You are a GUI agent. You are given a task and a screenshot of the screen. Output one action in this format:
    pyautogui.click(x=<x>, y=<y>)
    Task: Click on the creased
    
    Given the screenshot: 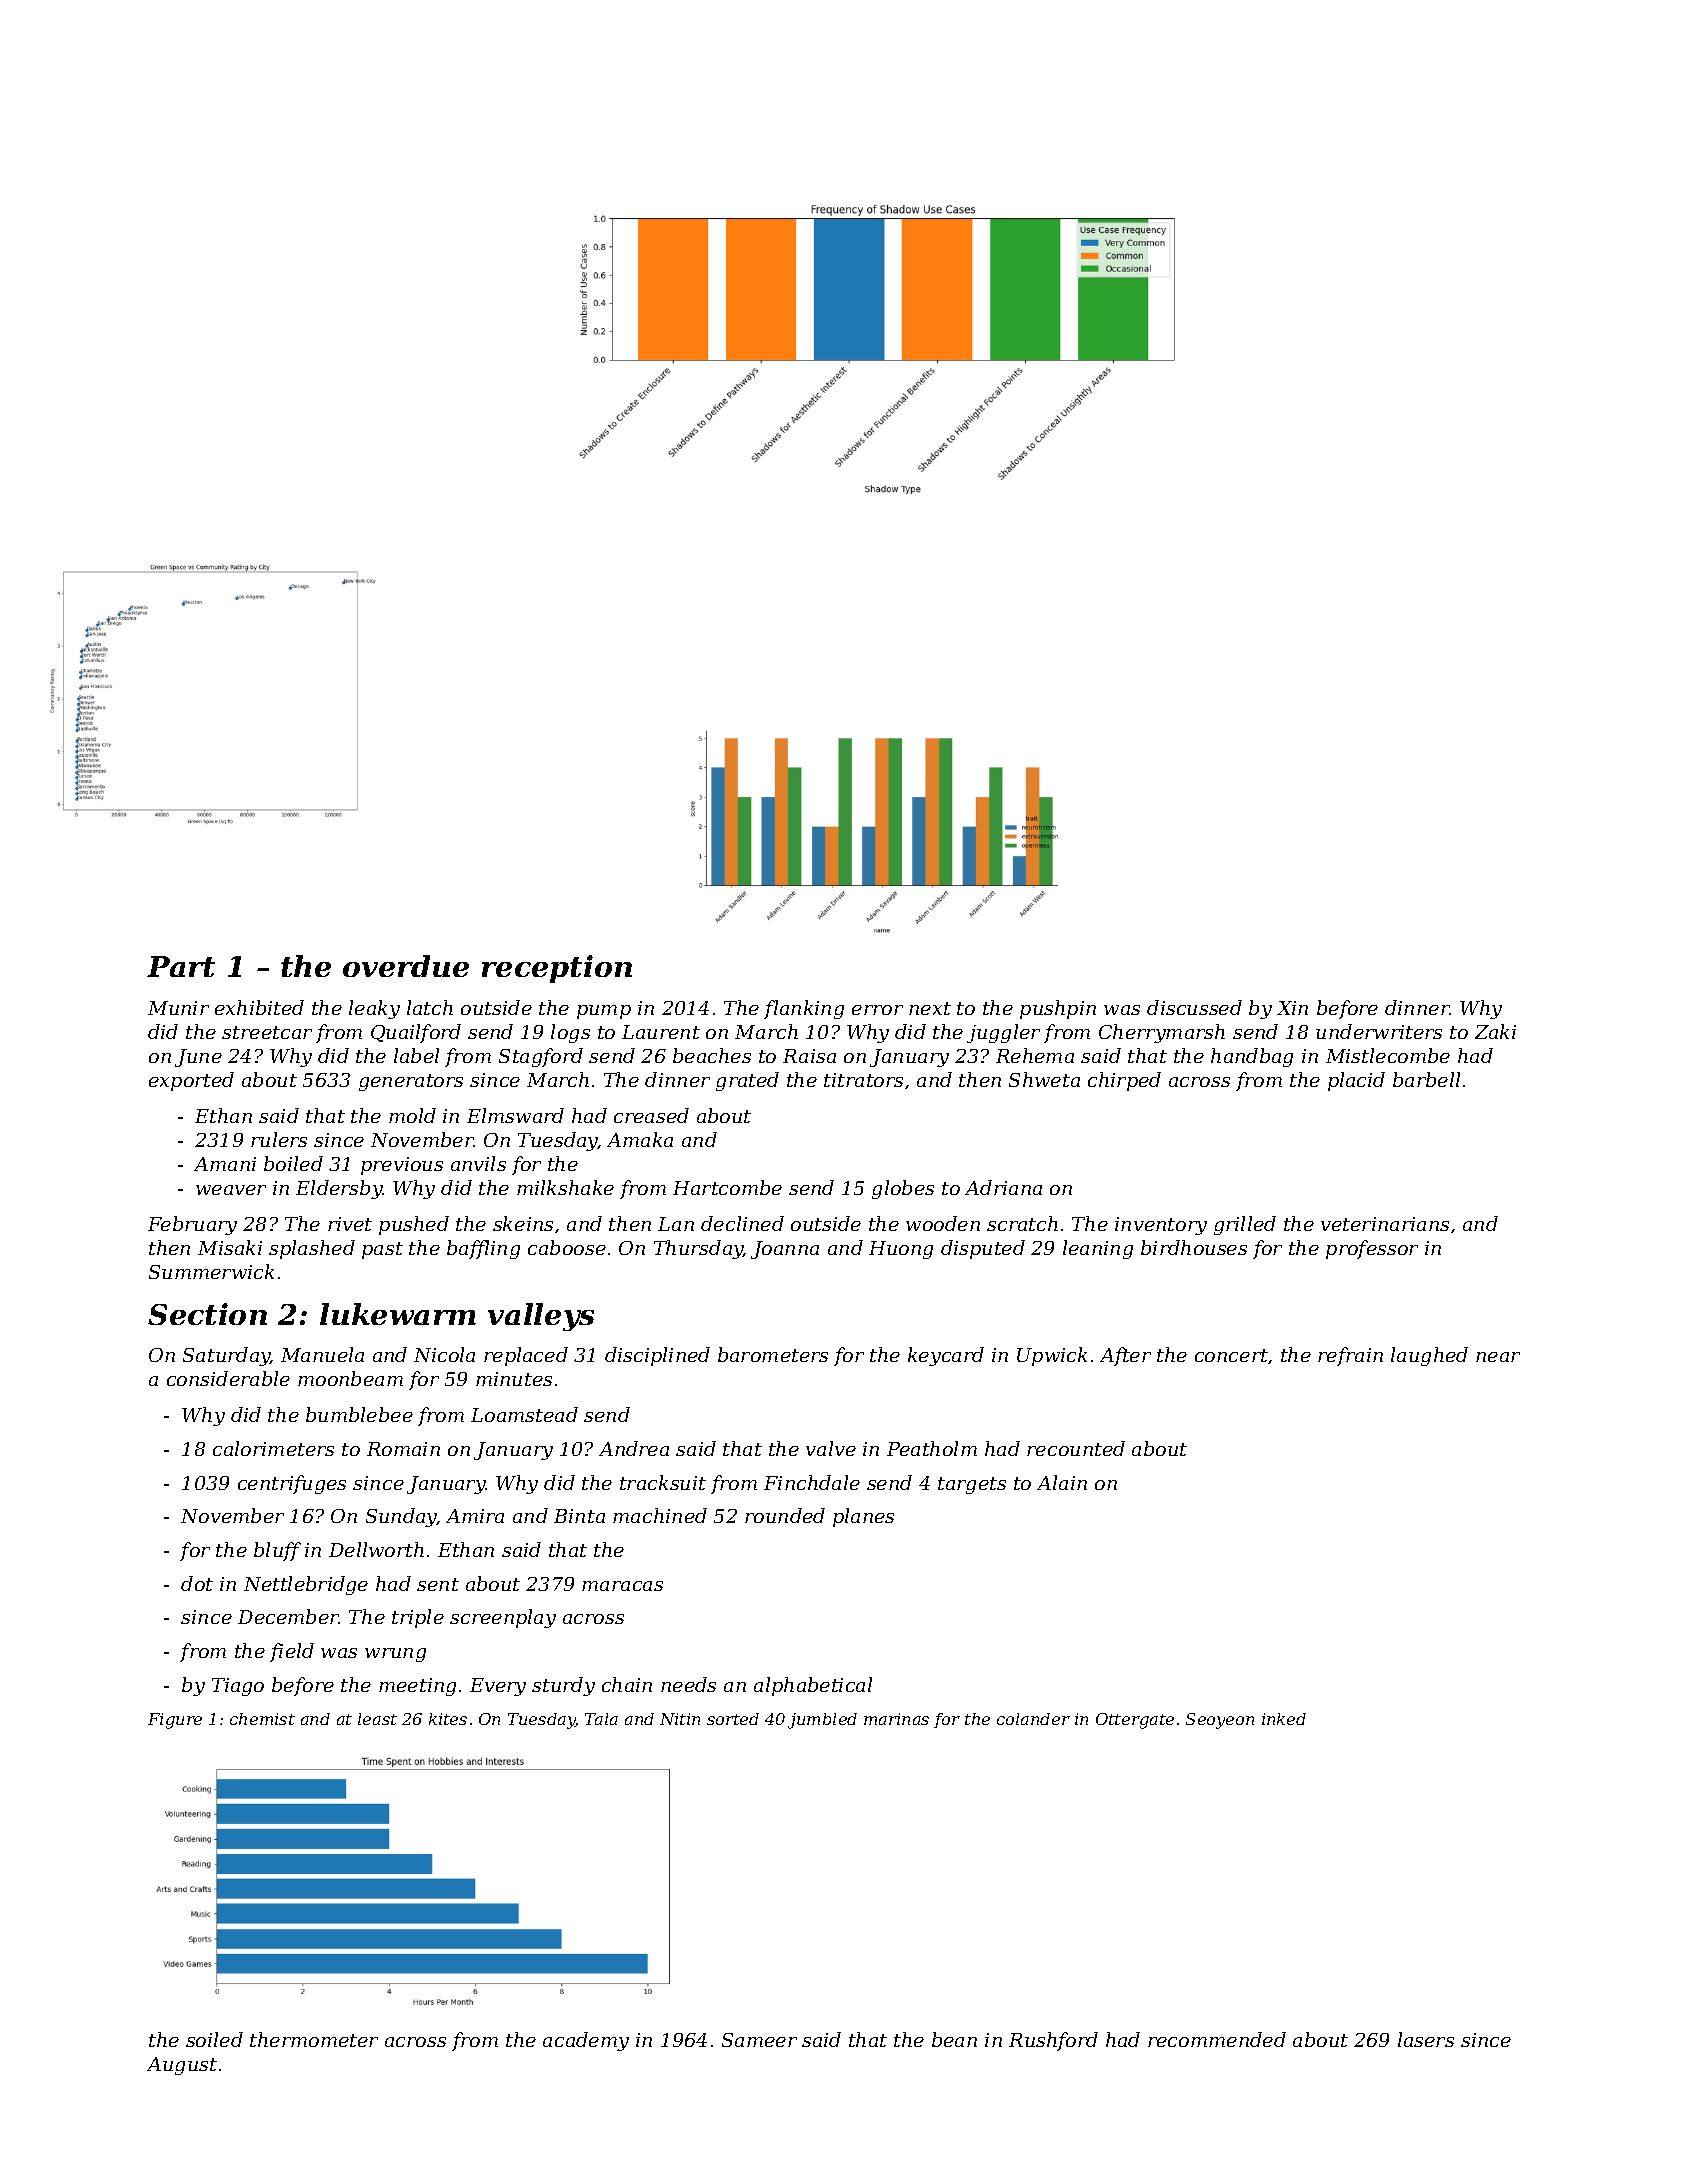 What is the action you would take?
    pyautogui.click(x=651, y=1115)
